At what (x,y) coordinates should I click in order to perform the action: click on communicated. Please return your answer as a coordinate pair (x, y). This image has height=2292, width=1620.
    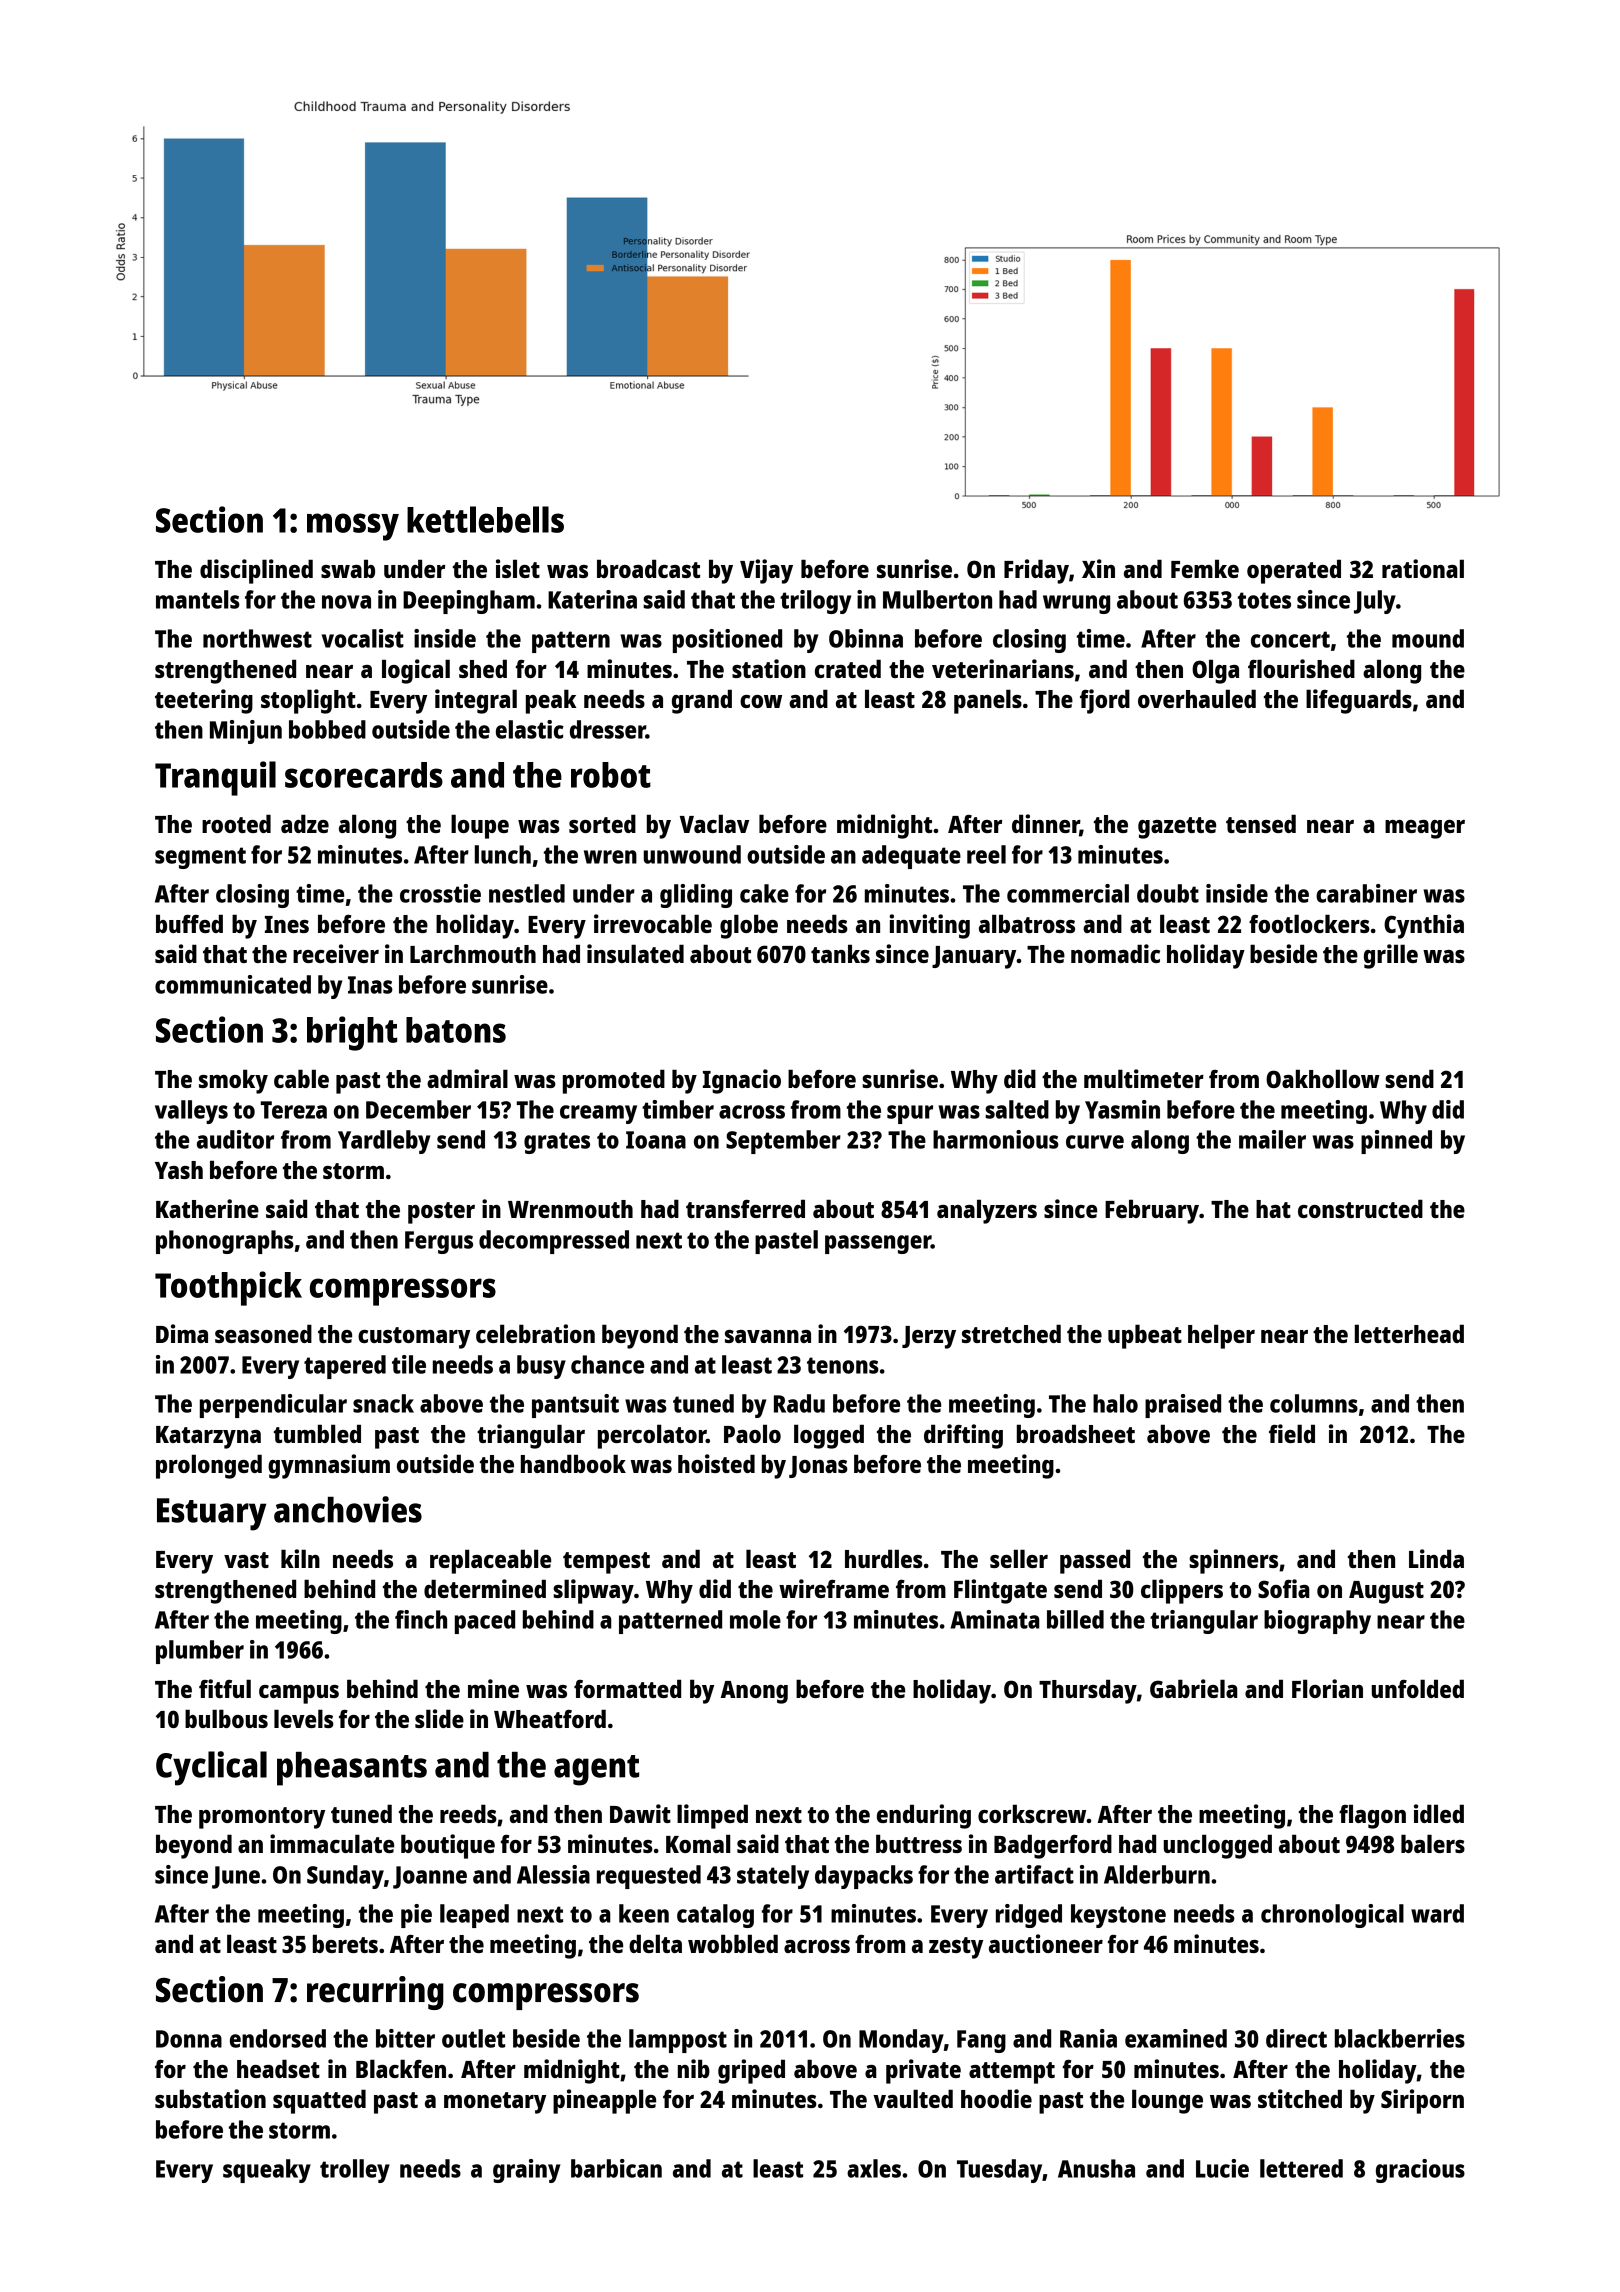
    Looking at the image, I should click on (233, 984).
